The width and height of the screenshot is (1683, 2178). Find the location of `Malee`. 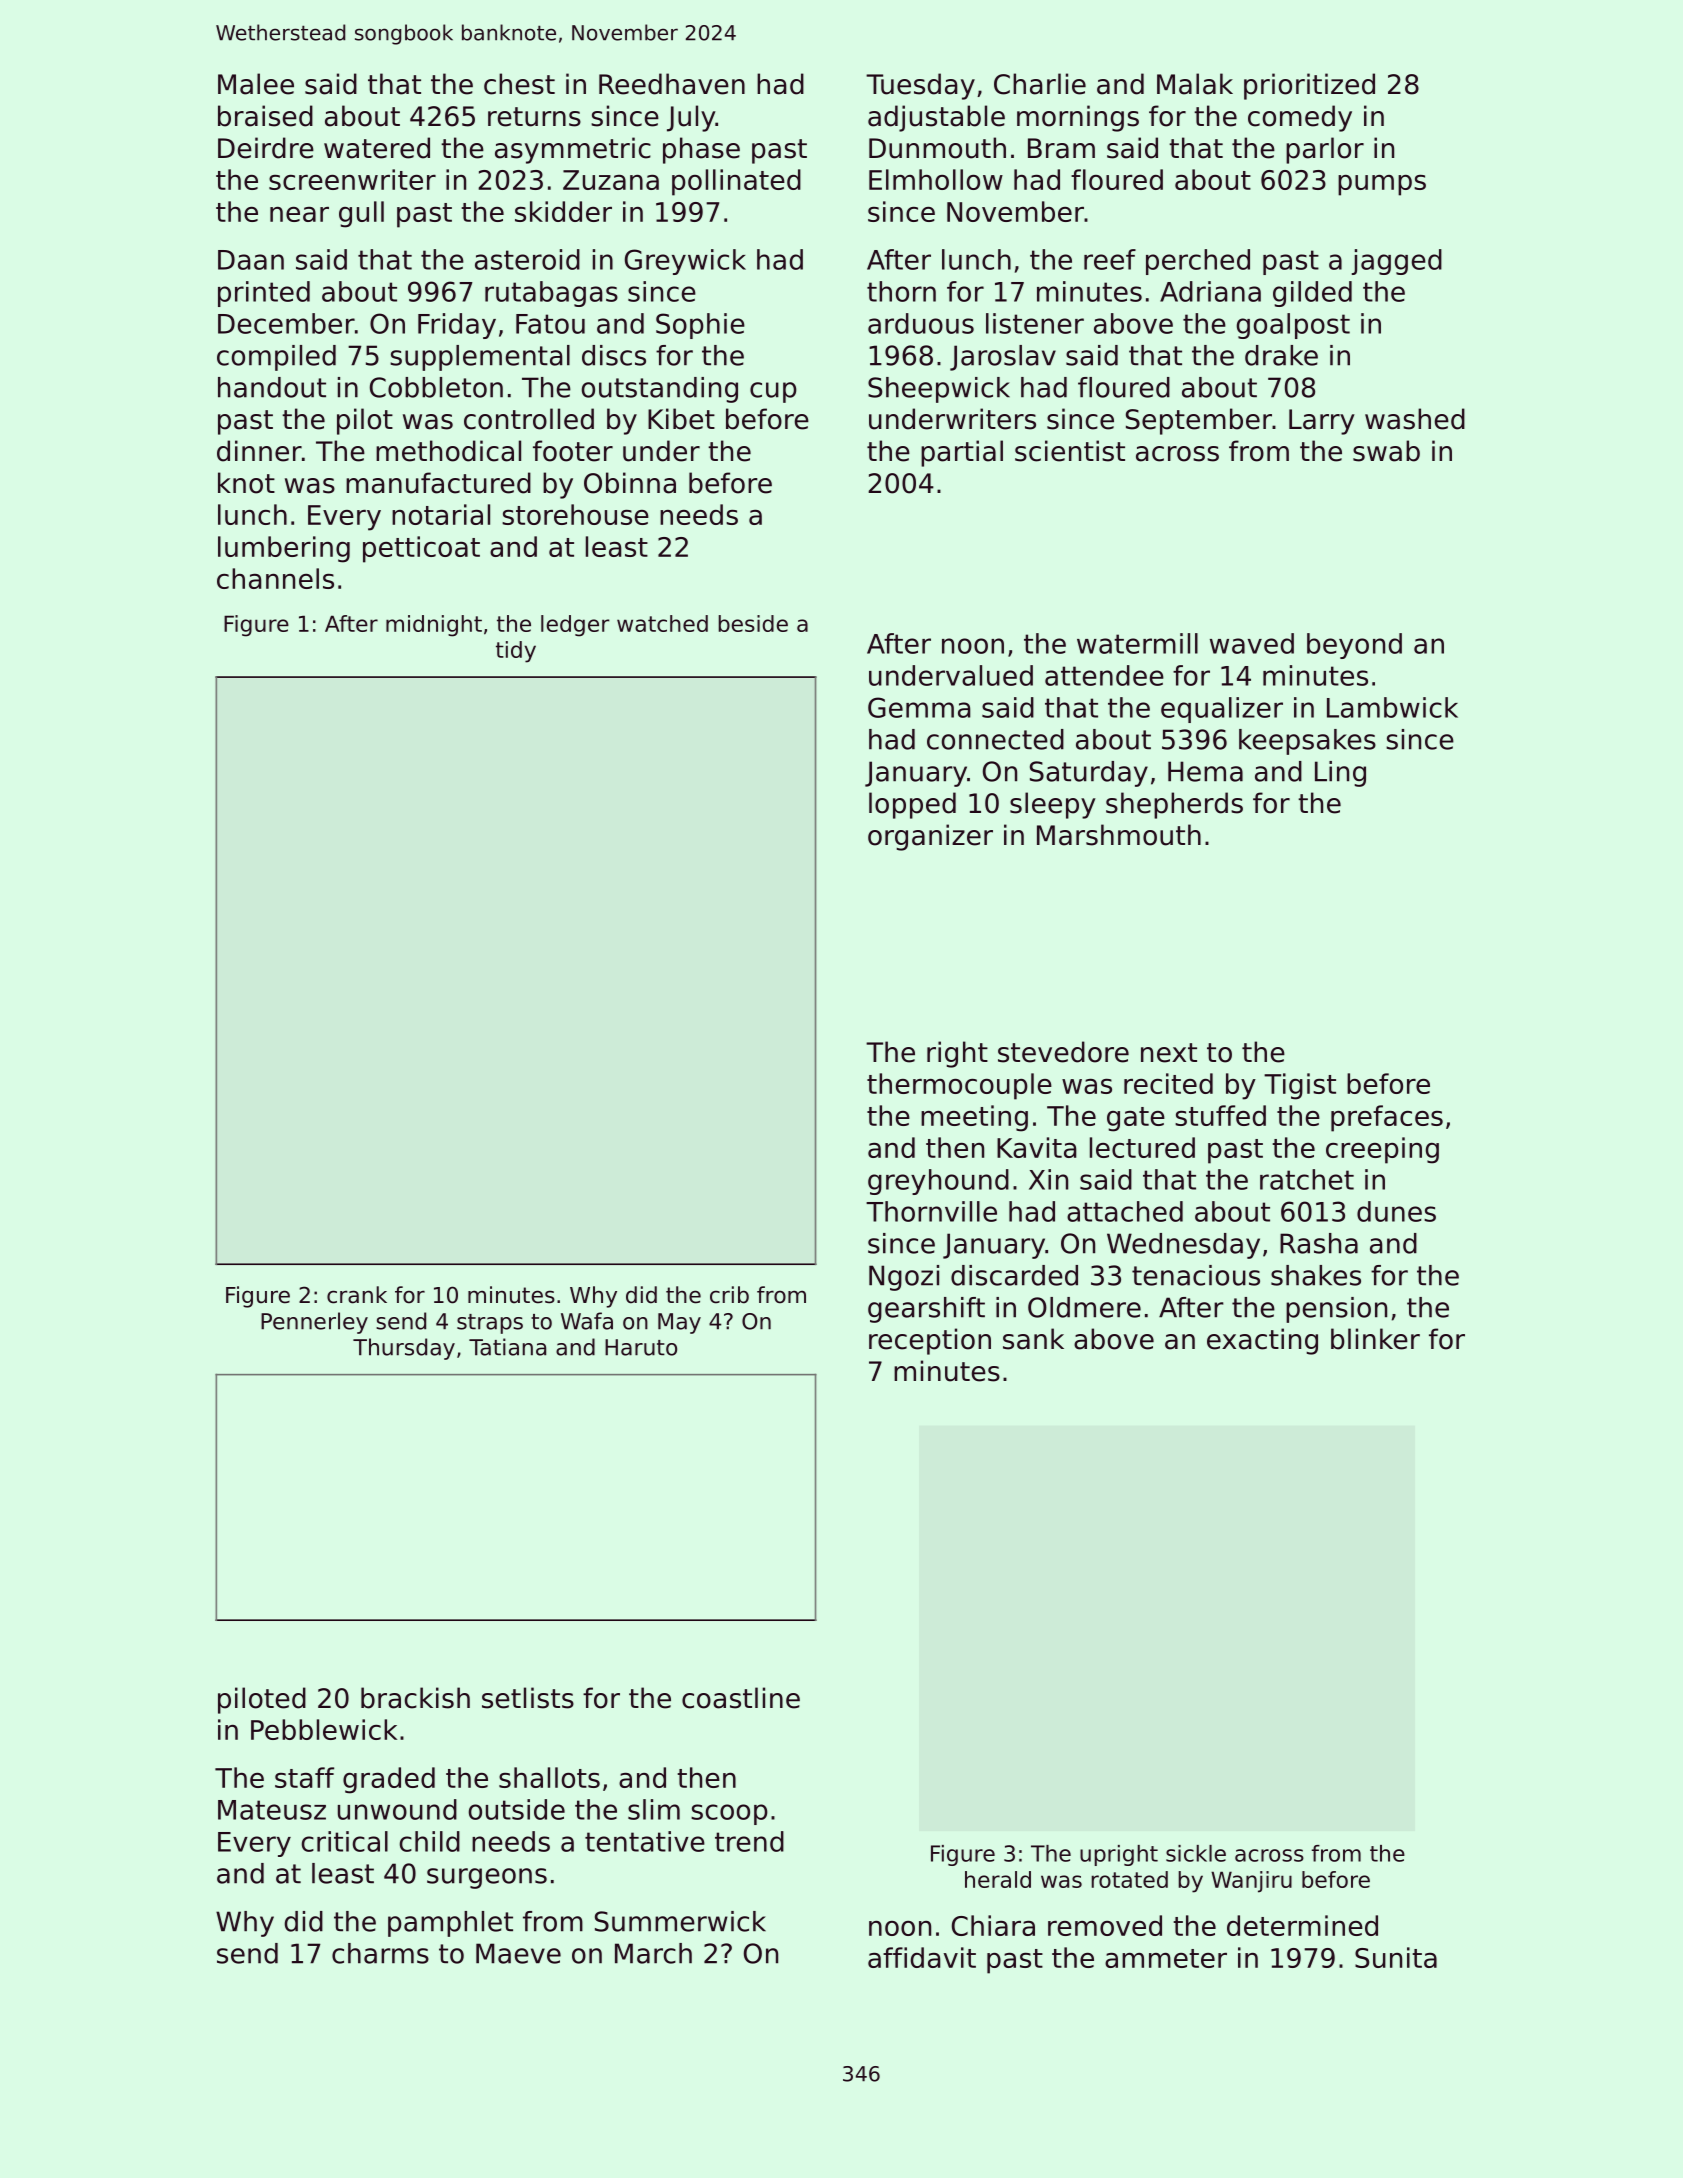

Malee is located at coordinates (256, 84).
